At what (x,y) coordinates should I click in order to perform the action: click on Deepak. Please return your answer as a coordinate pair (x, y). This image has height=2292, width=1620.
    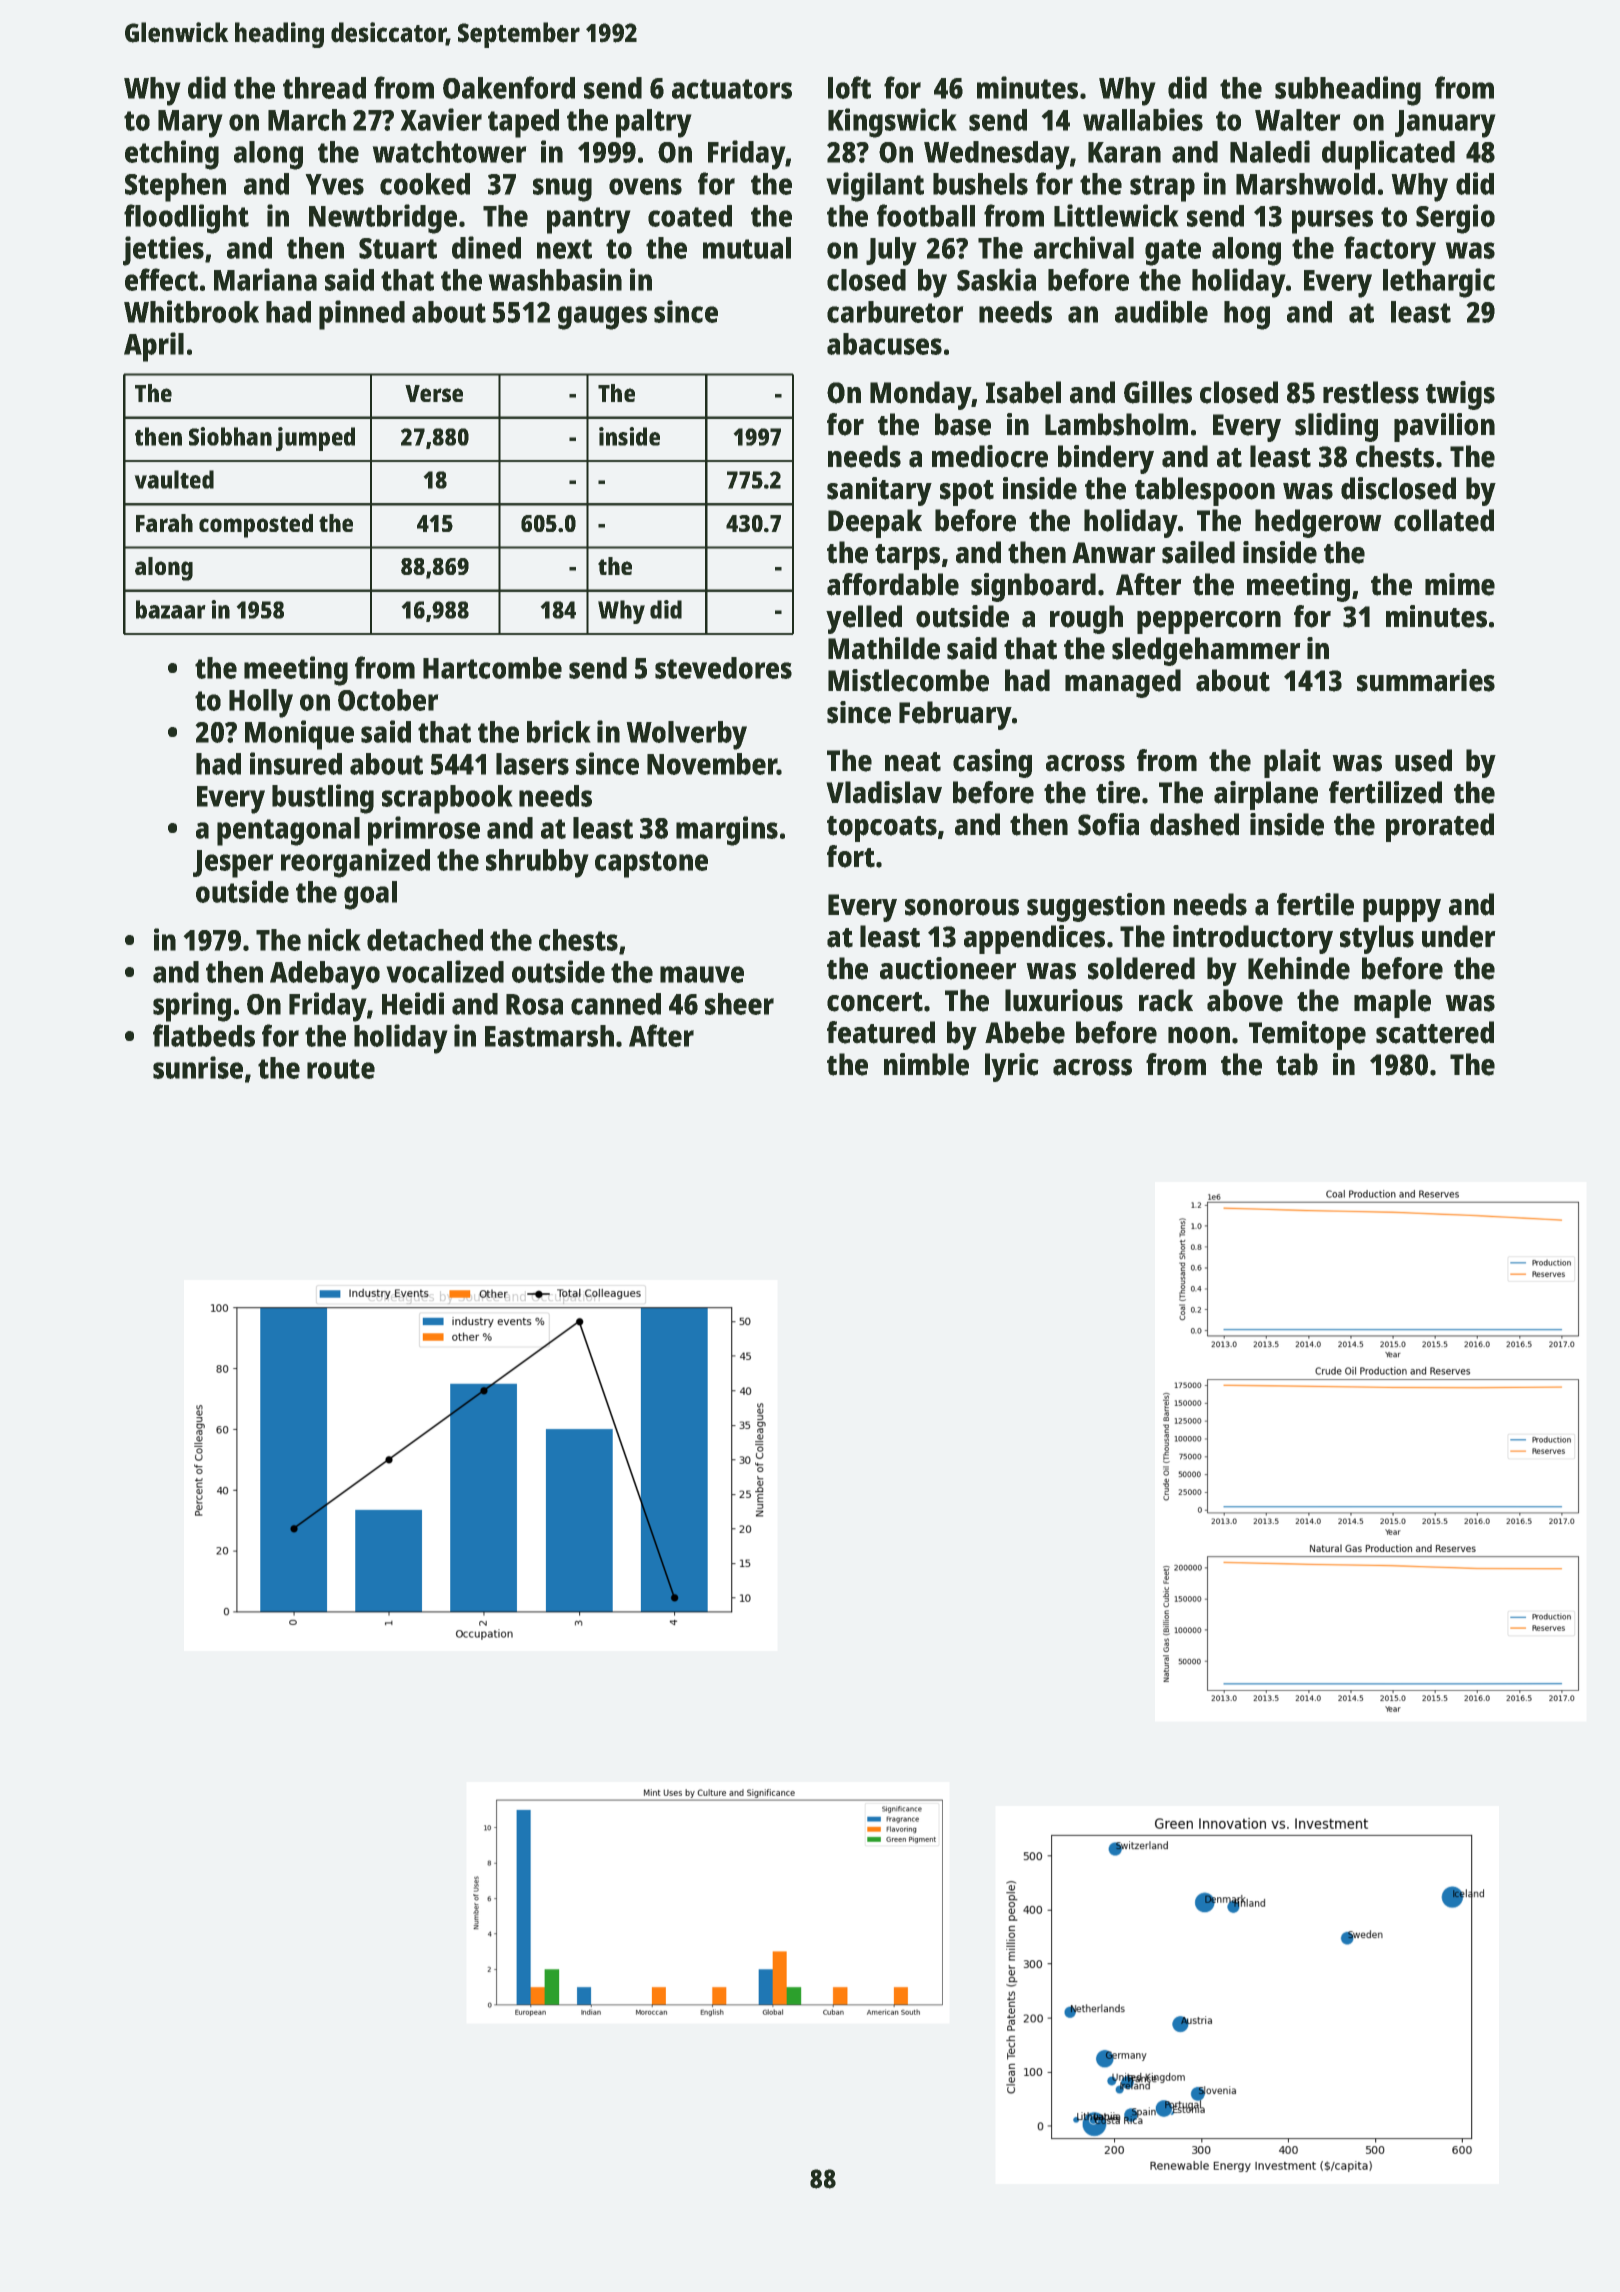
    Looking at the image, I should click on (875, 523).
